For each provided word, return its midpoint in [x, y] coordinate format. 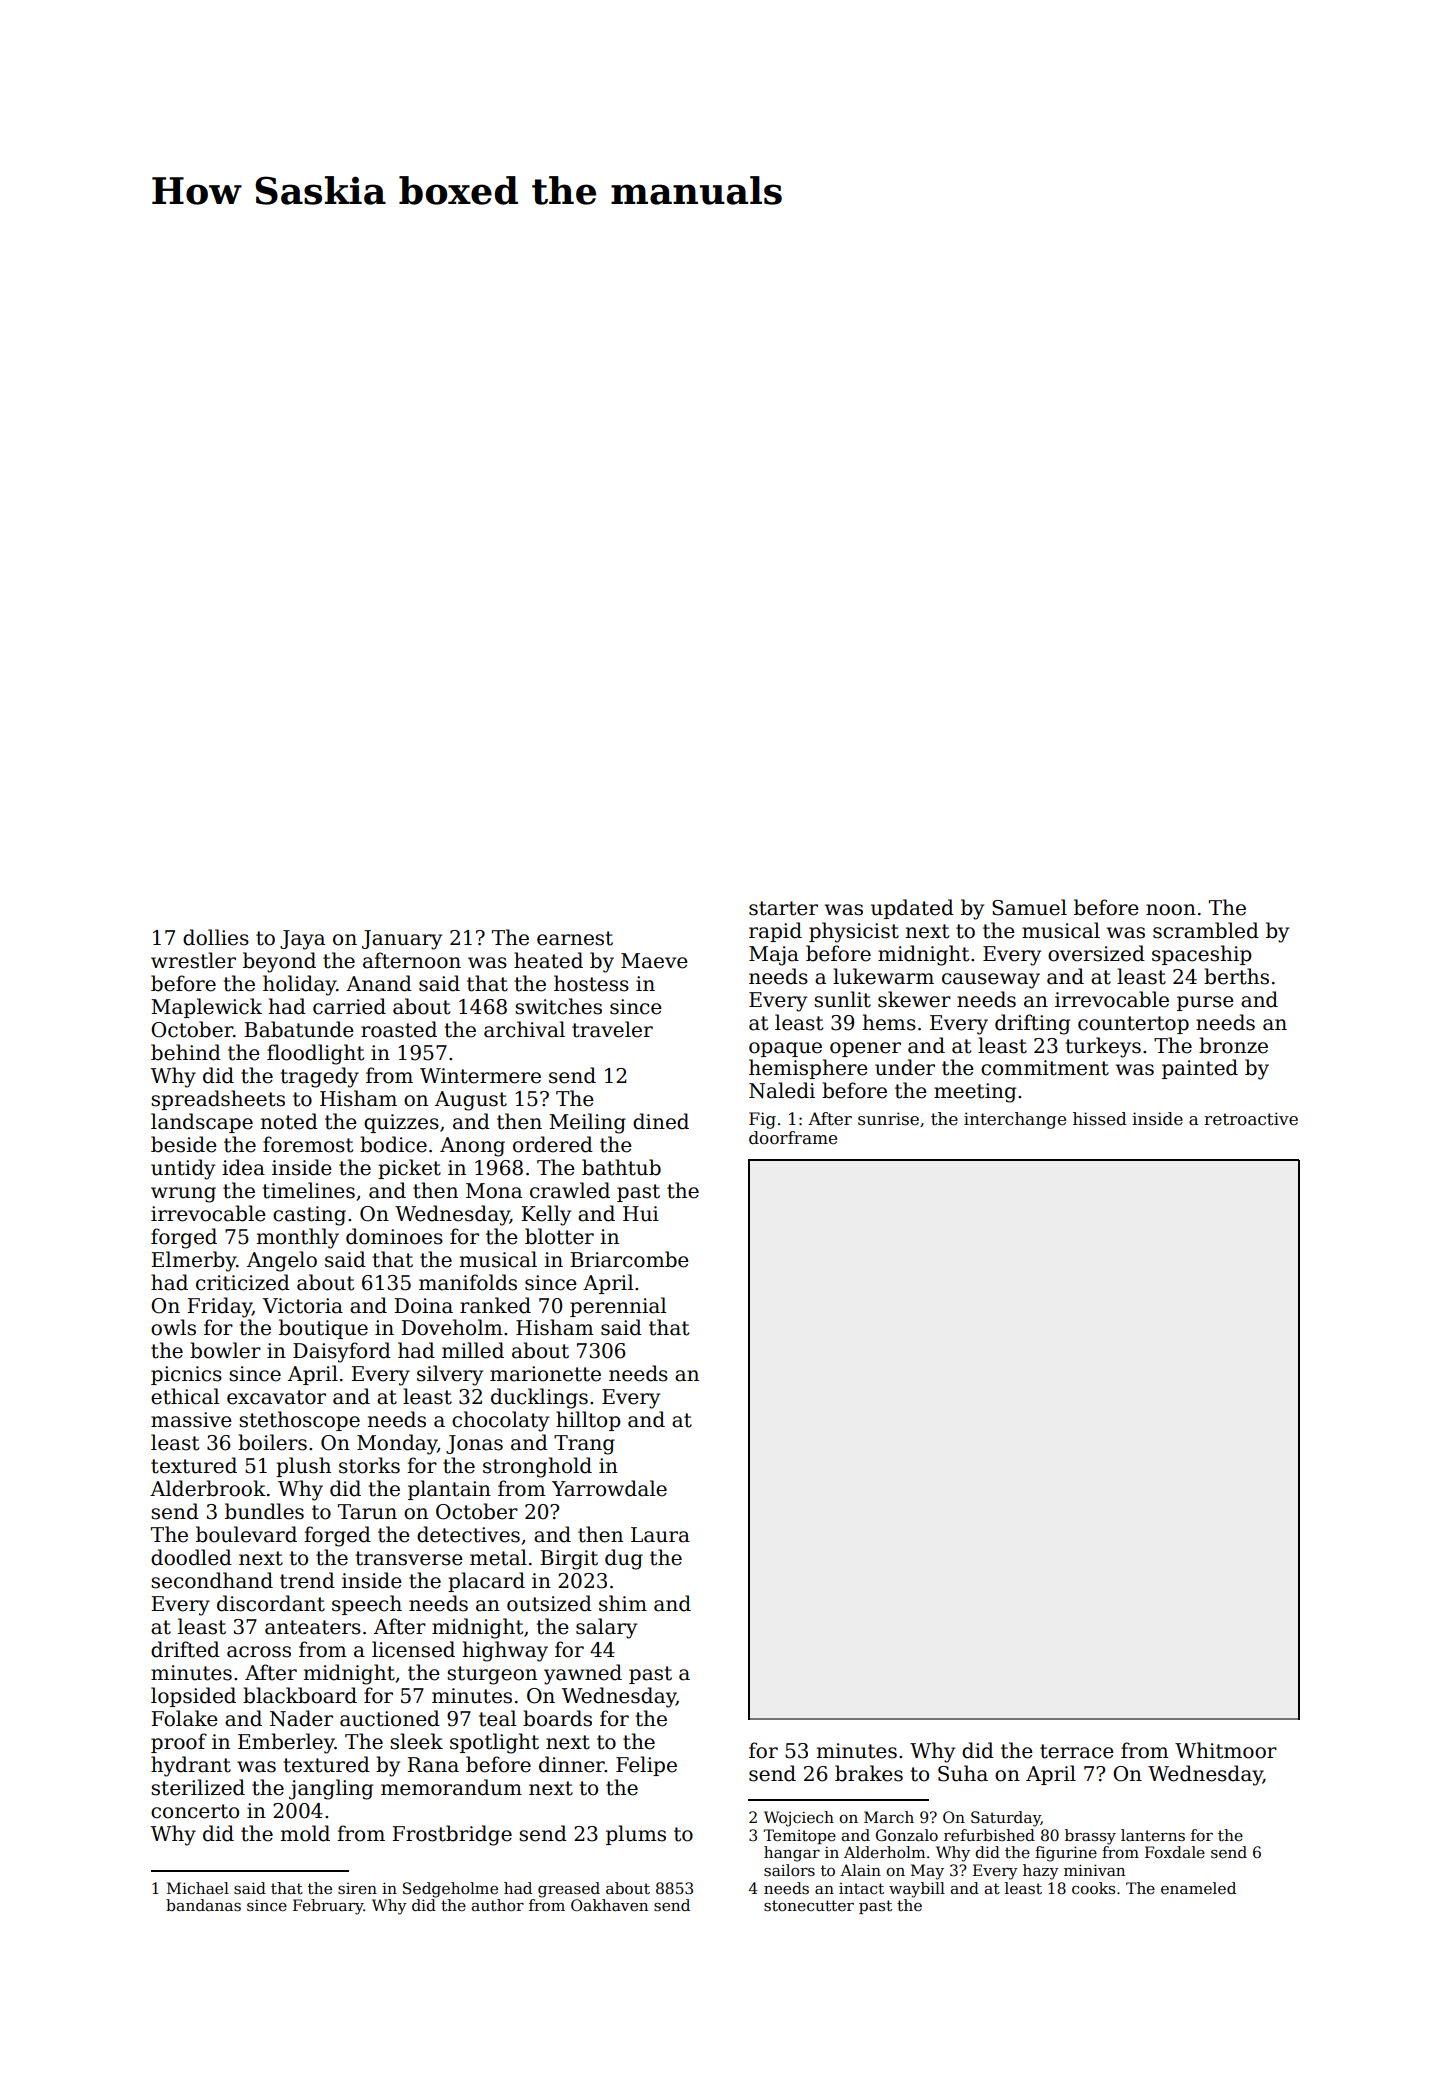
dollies [216, 937]
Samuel [1029, 907]
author [497, 1905]
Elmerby [194, 1261]
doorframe [793, 1138]
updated [912, 909]
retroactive [1251, 1119]
